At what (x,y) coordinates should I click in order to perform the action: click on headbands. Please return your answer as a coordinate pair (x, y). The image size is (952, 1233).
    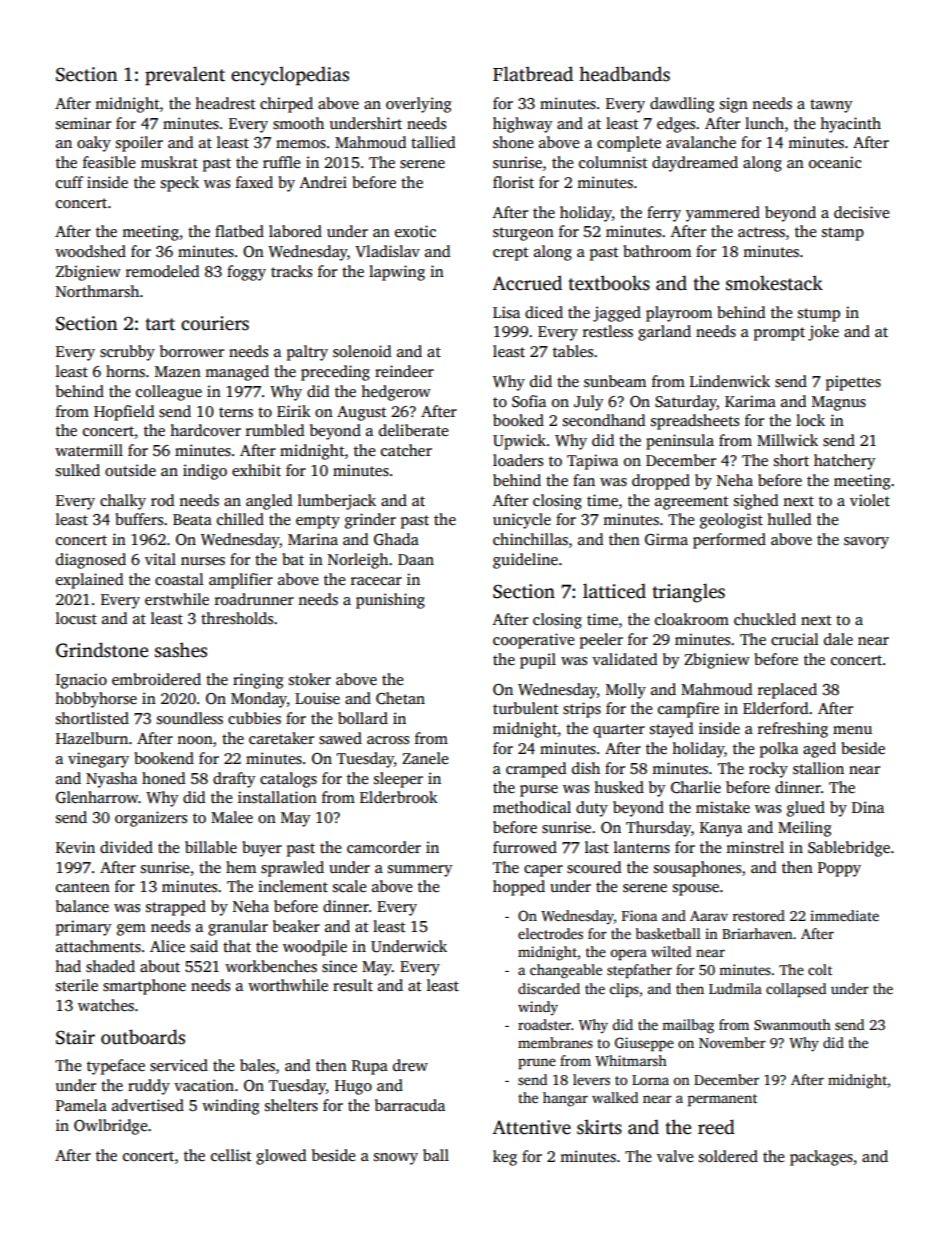
    Looking at the image, I should click on (624, 74).
